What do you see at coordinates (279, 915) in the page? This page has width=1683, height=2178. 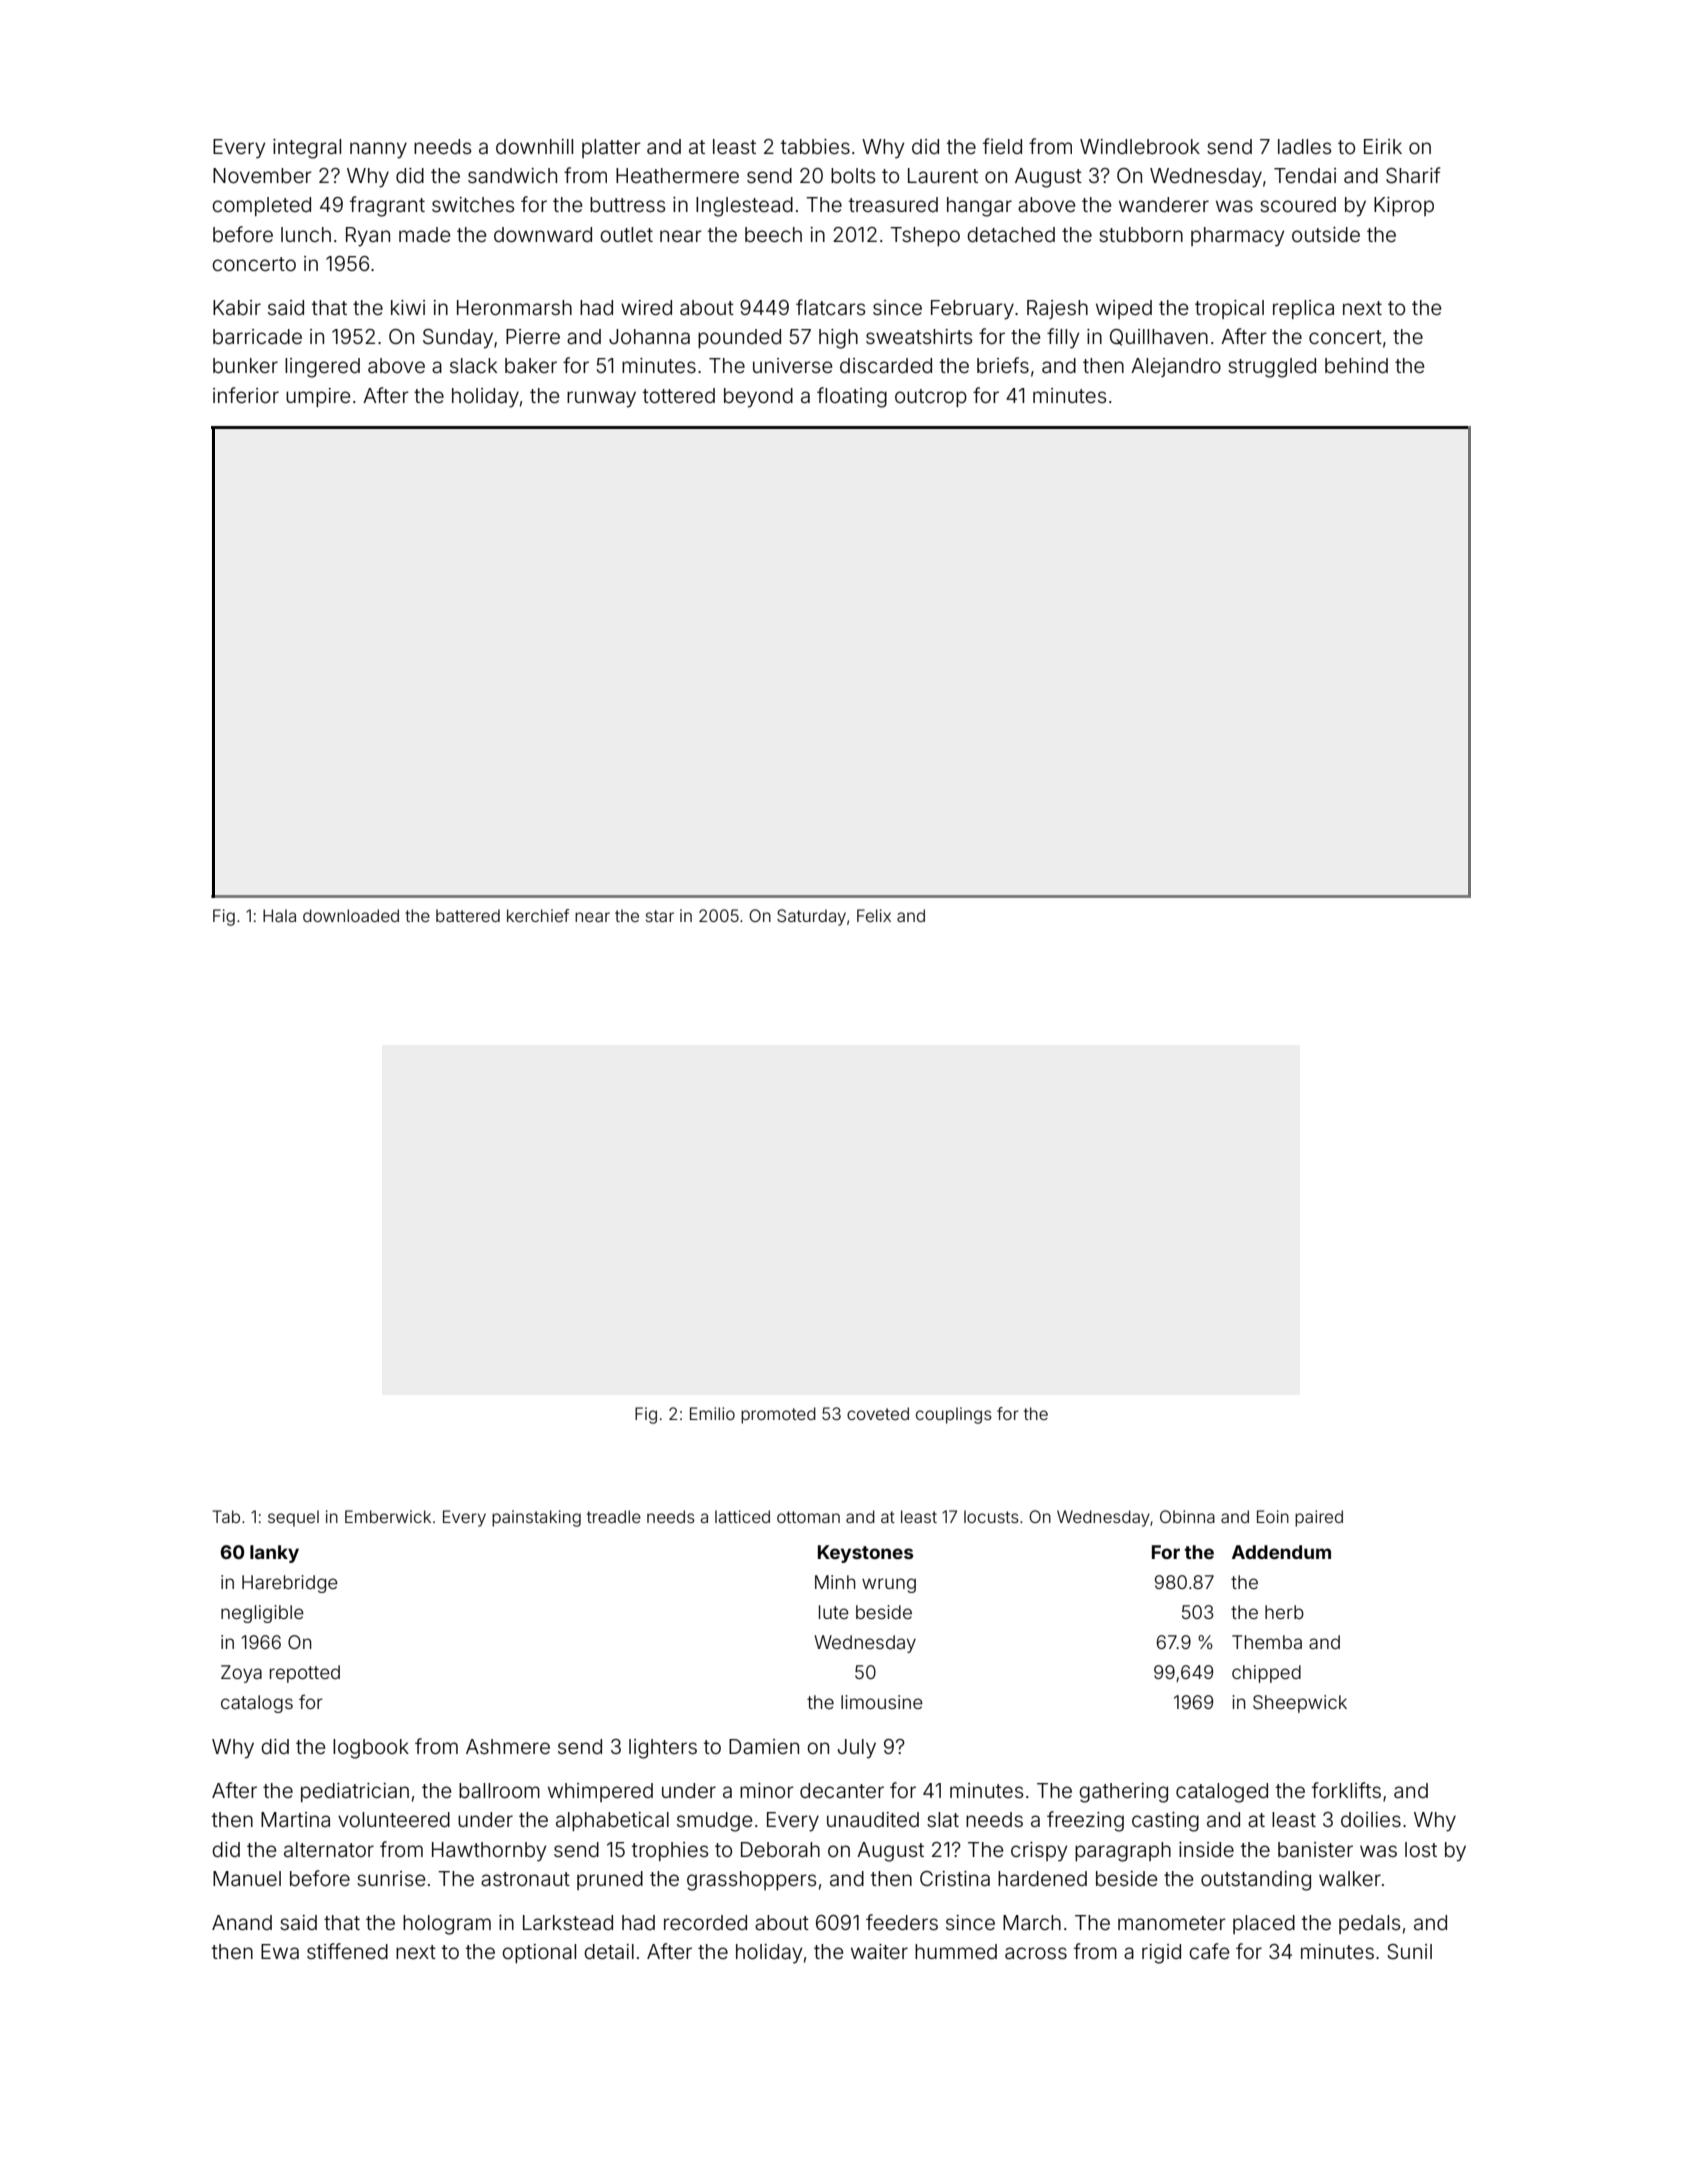 I see `Hala` at bounding box center [279, 915].
